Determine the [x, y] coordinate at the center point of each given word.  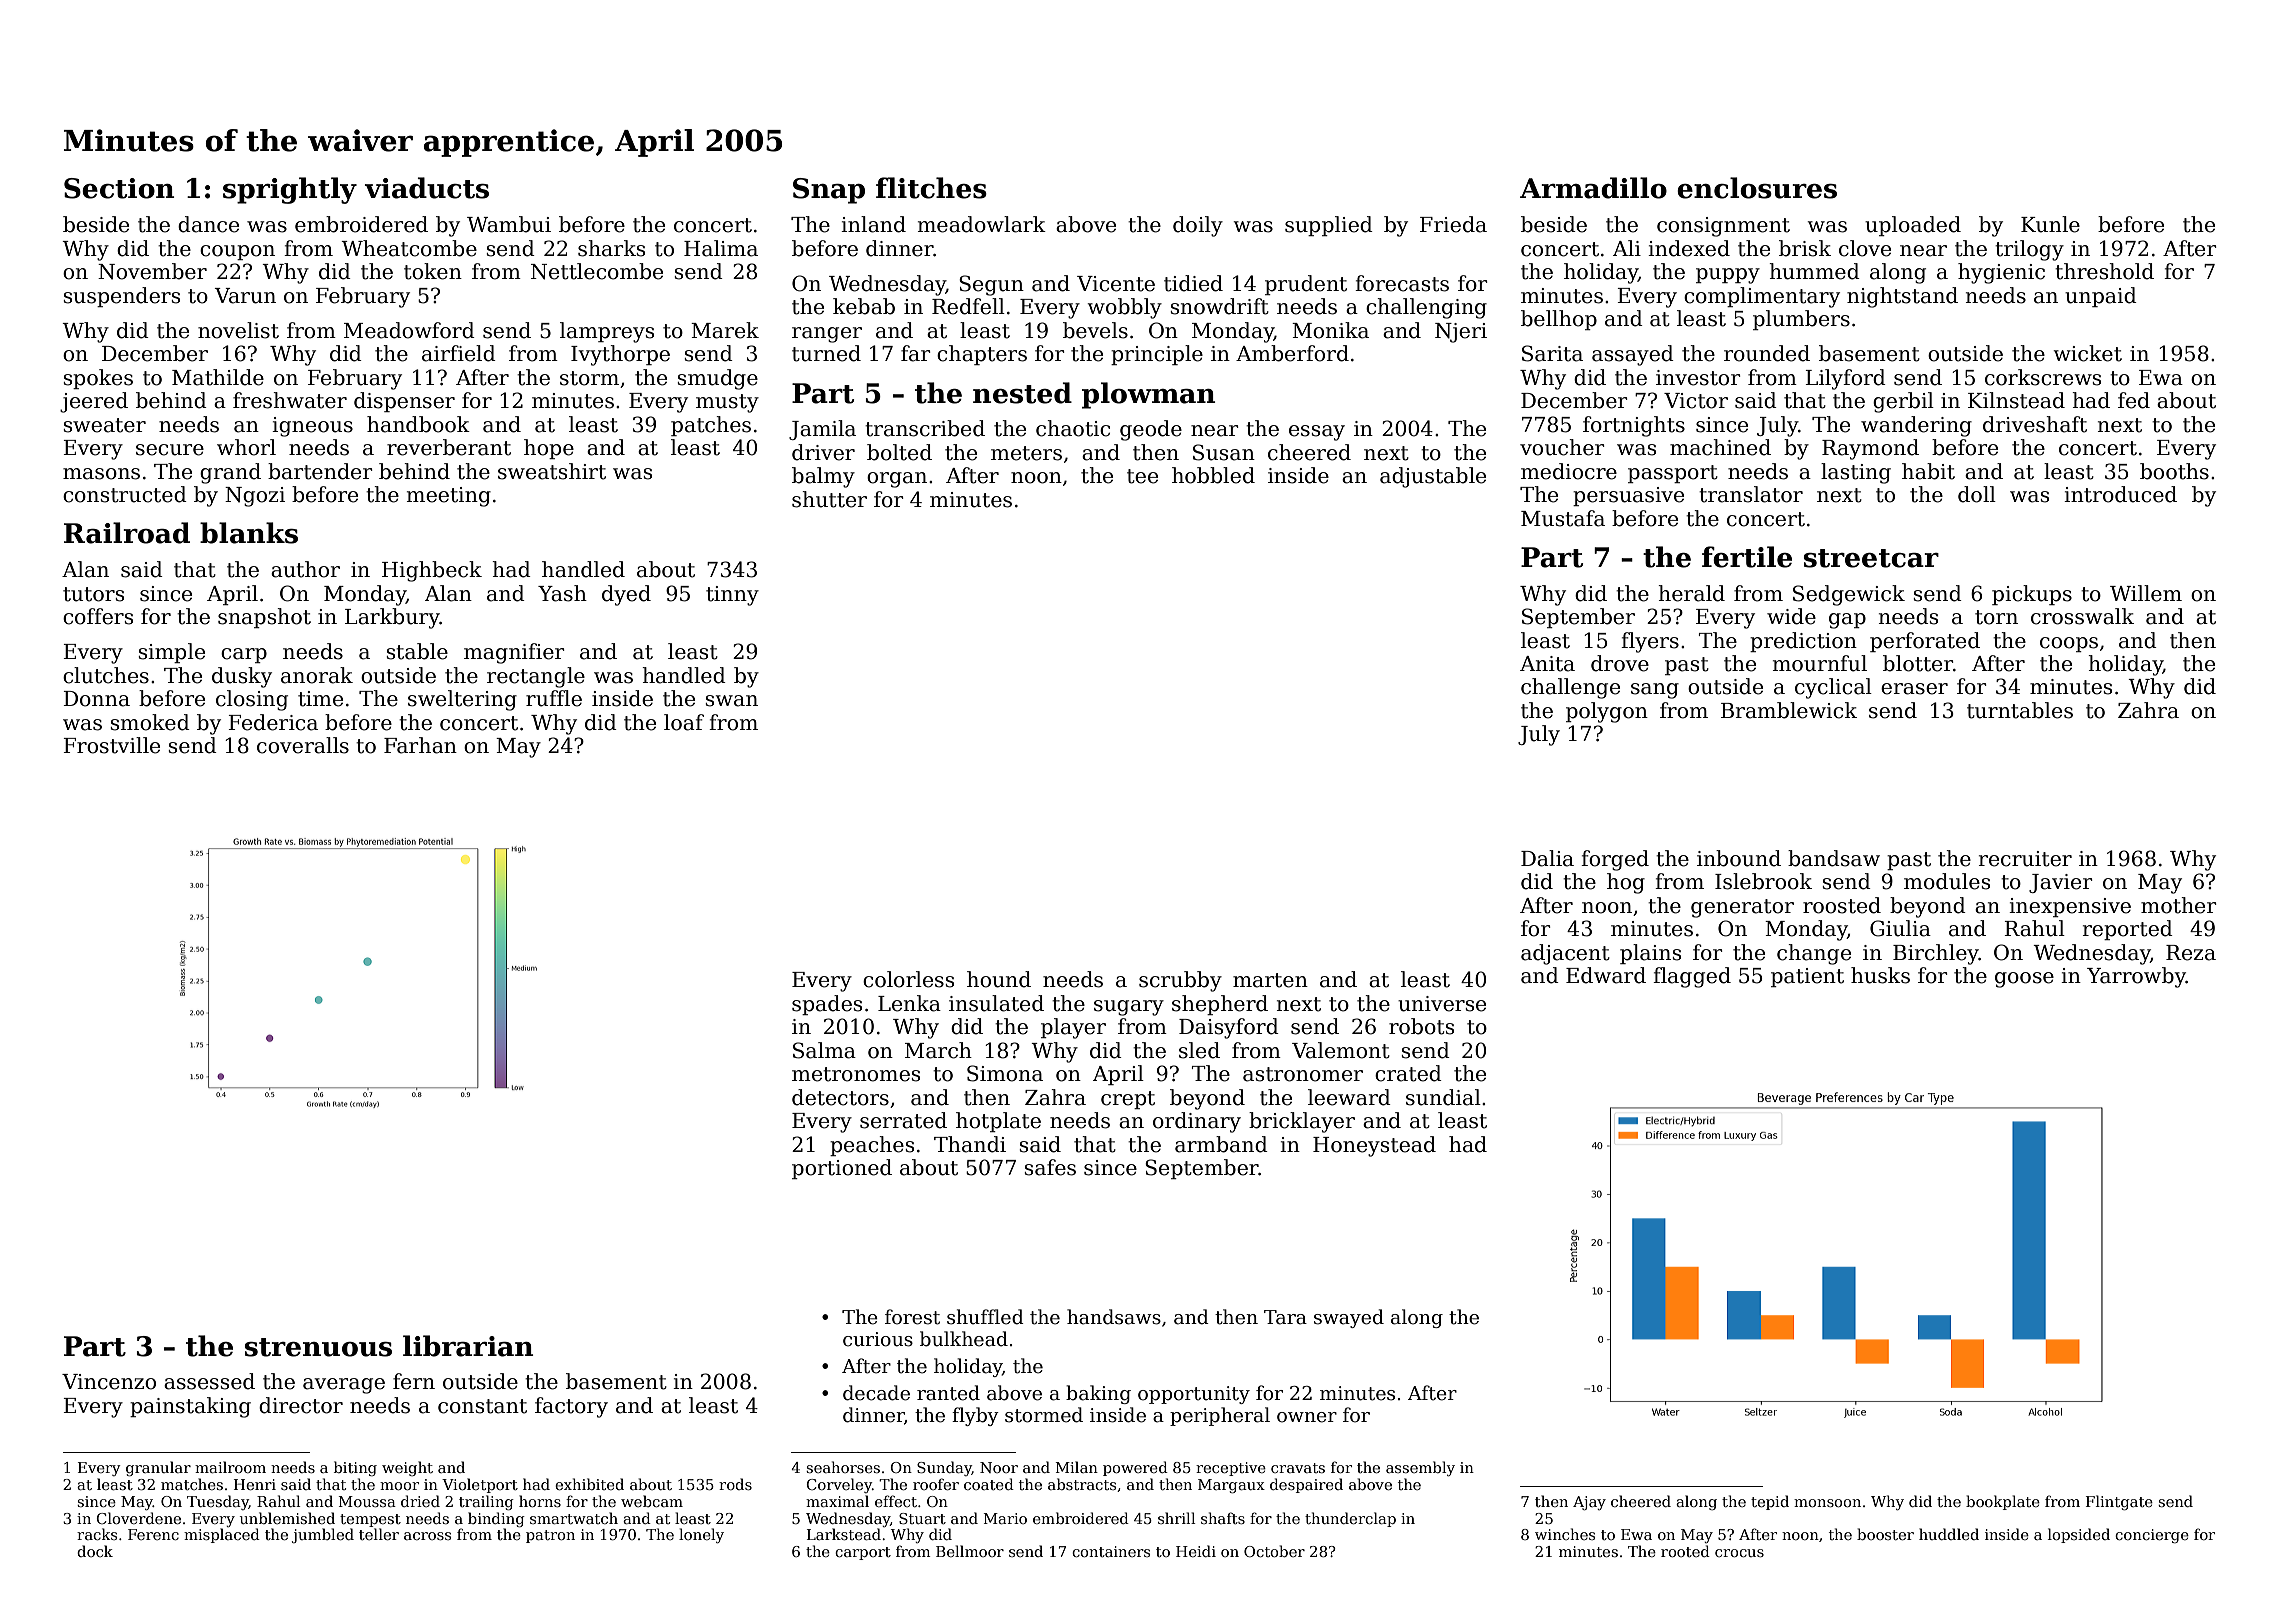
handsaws [1114, 1317]
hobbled [1213, 475]
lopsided [2079, 1535]
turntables [2020, 710]
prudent [1306, 285]
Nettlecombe [597, 271]
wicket [2088, 353]
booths [2174, 471]
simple [171, 653]
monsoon [1827, 1503]
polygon [1607, 712]
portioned [842, 1169]
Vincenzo [109, 1382]
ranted [948, 1393]
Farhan [420, 745]
